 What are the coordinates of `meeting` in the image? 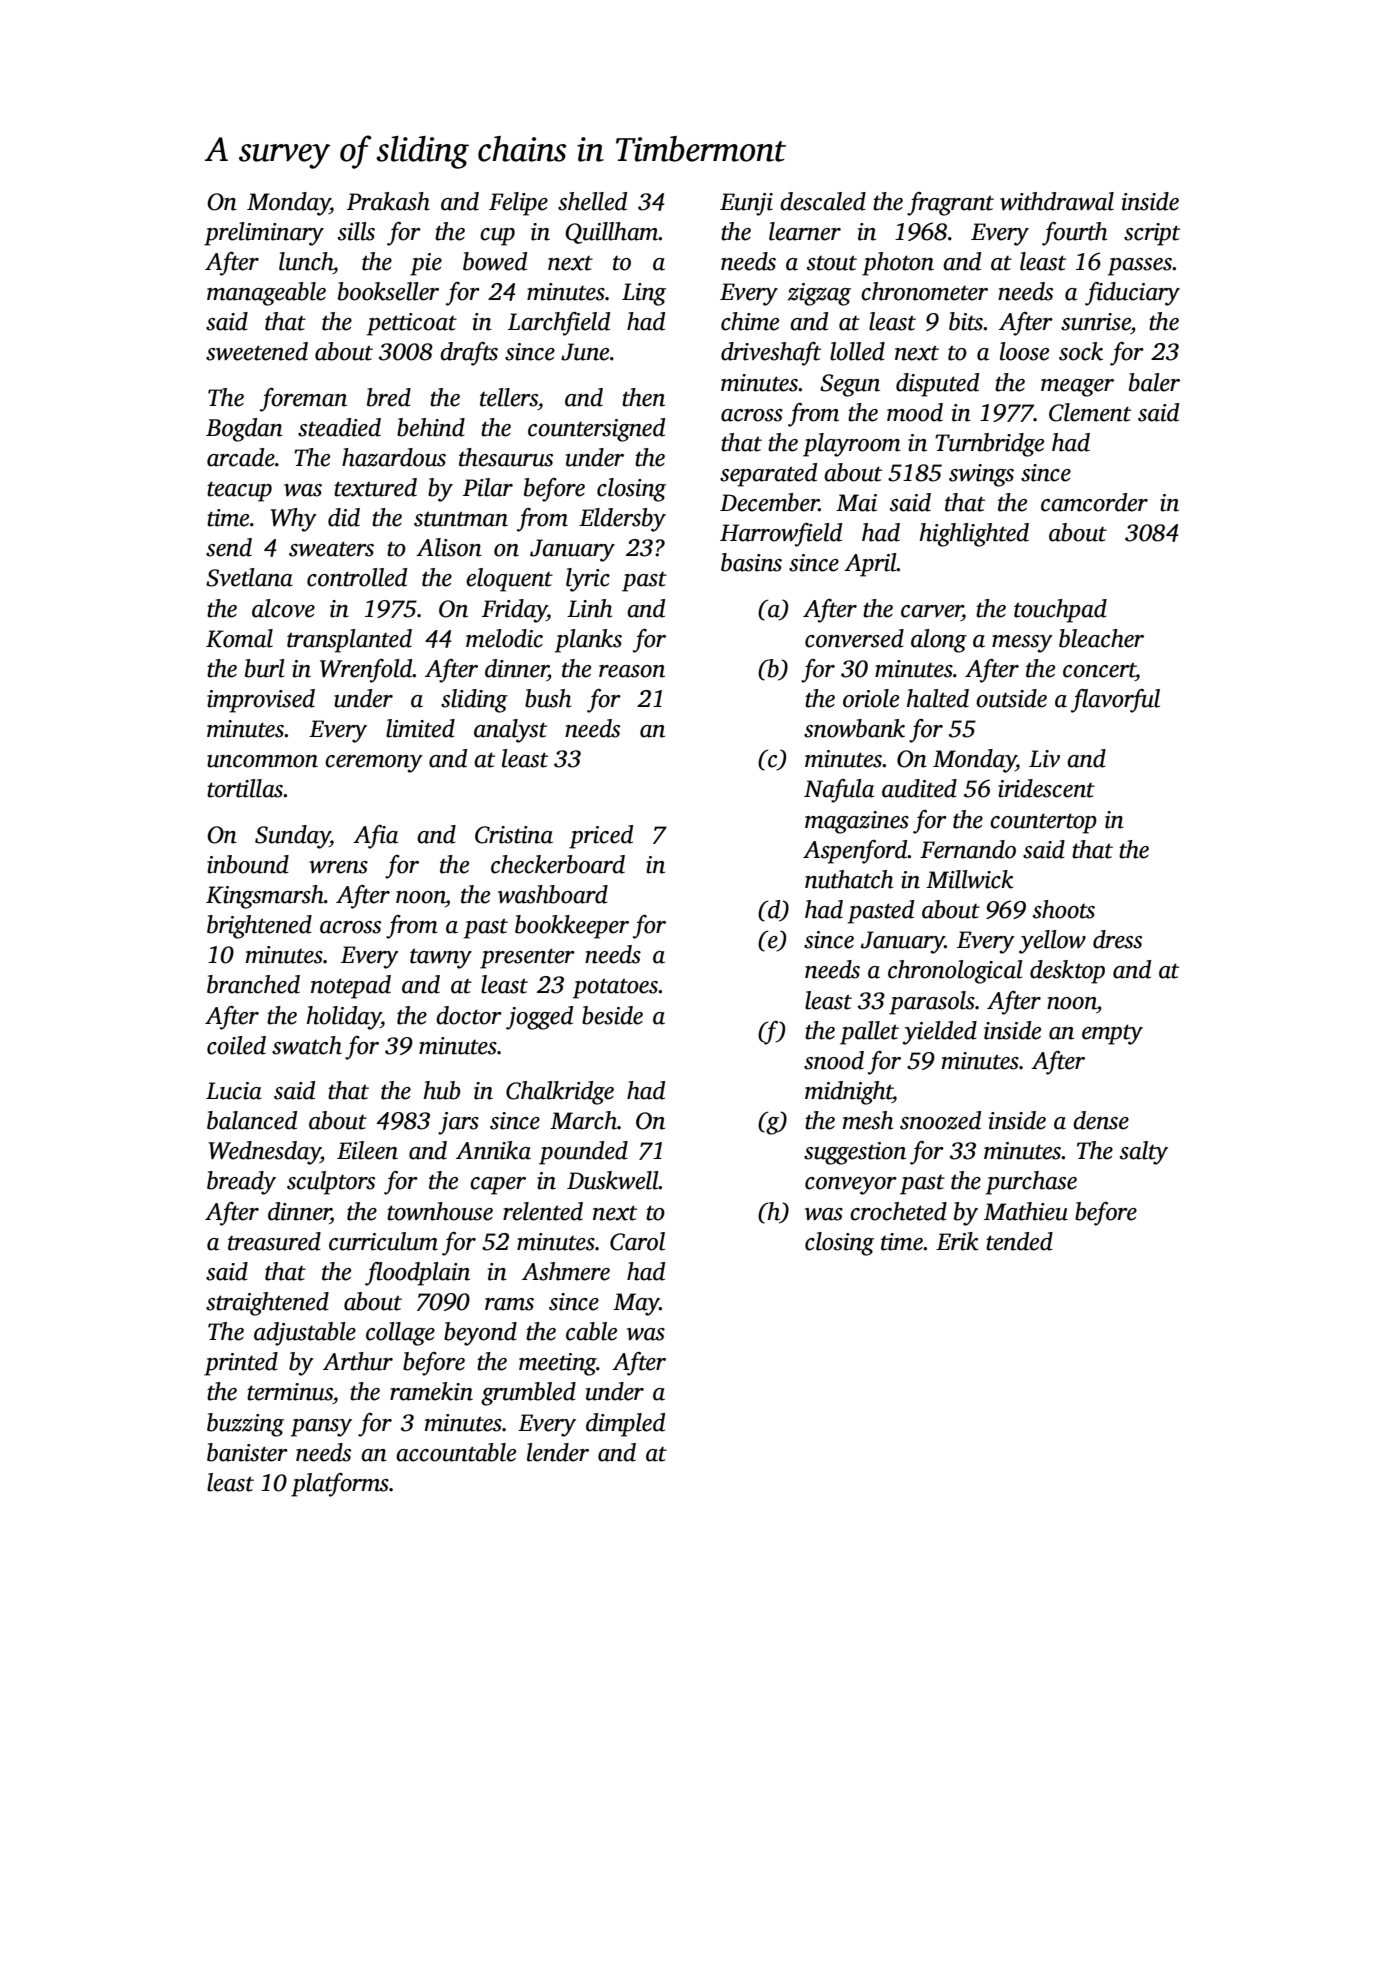 It's located at (558, 1364).
